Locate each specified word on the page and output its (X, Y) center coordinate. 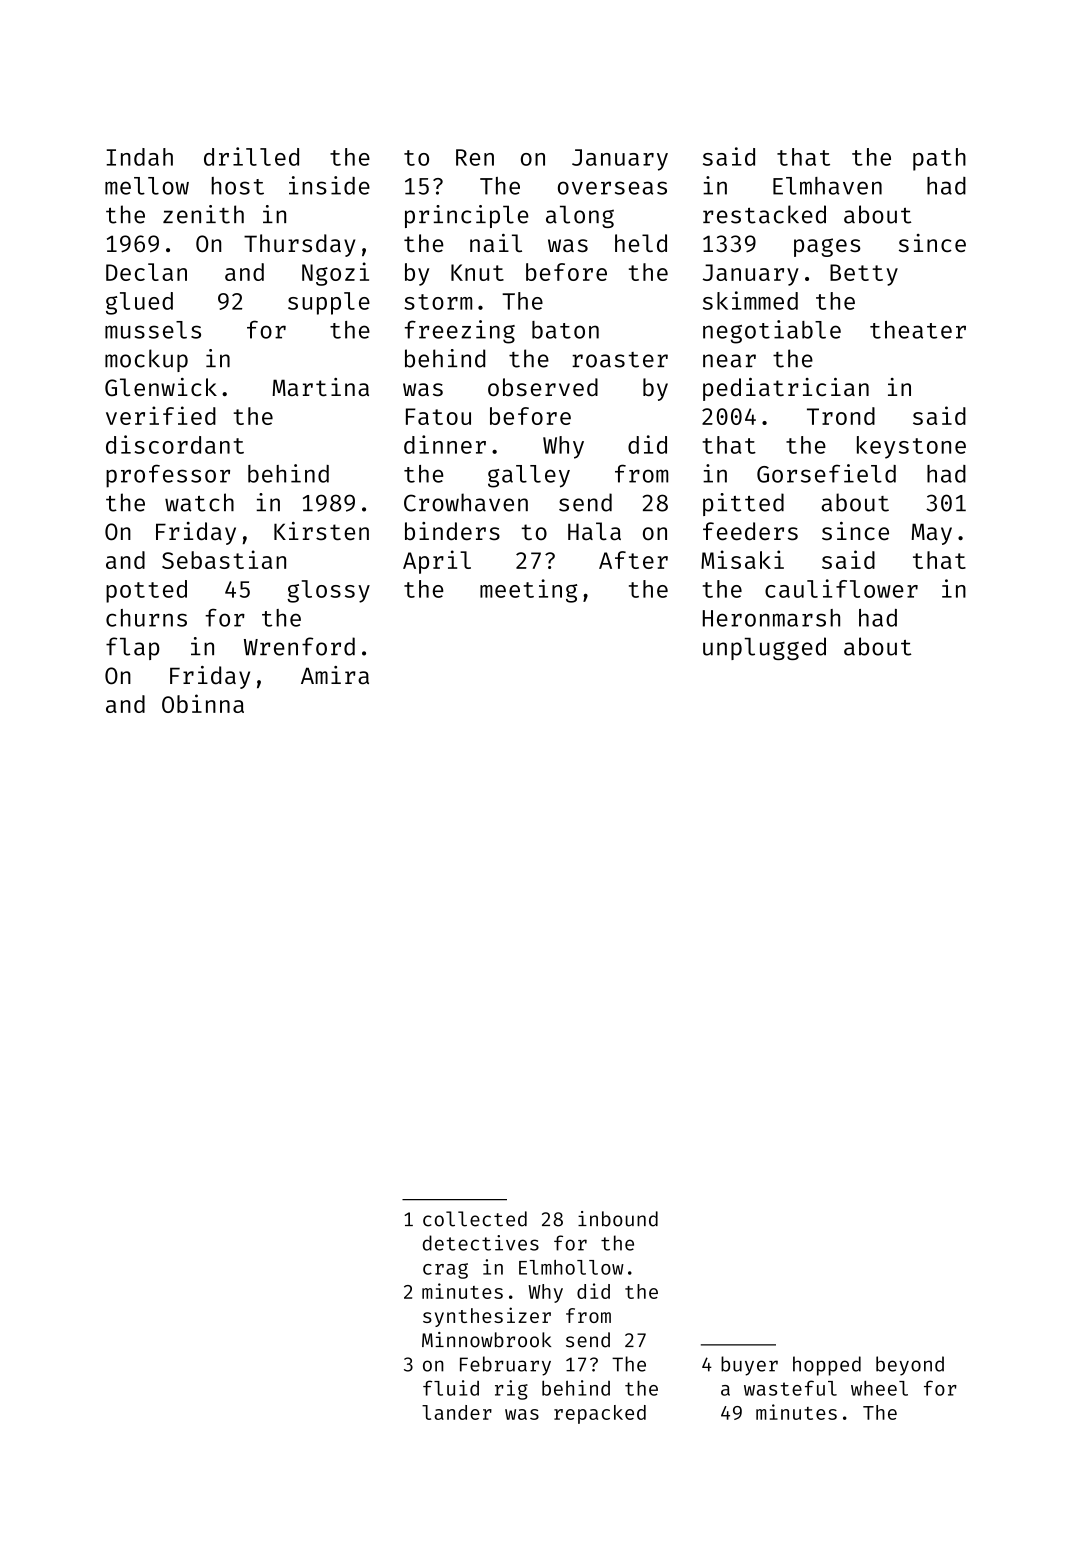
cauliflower (841, 588)
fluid (451, 1388)
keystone (911, 447)
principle (467, 216)
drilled (251, 156)
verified (161, 415)
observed (543, 387)
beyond (910, 1366)
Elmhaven (827, 186)
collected (475, 1219)
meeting (529, 591)
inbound (618, 1219)
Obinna (203, 703)
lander (457, 1412)
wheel (879, 1388)
